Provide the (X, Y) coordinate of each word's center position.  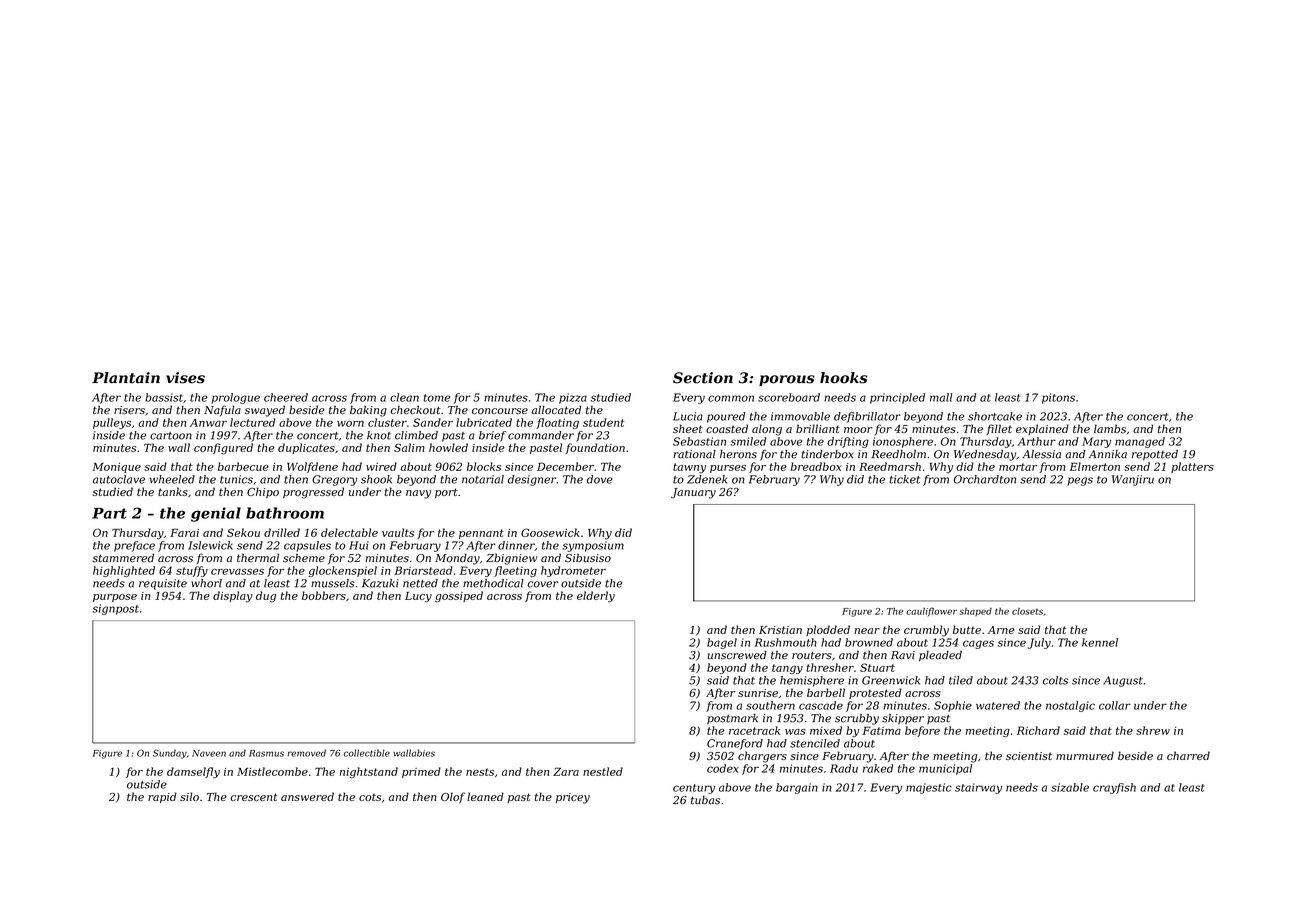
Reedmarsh (890, 466)
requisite (163, 584)
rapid (162, 797)
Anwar (208, 423)
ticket (904, 479)
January (693, 493)
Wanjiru (1133, 480)
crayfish (1114, 788)
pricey (573, 798)
